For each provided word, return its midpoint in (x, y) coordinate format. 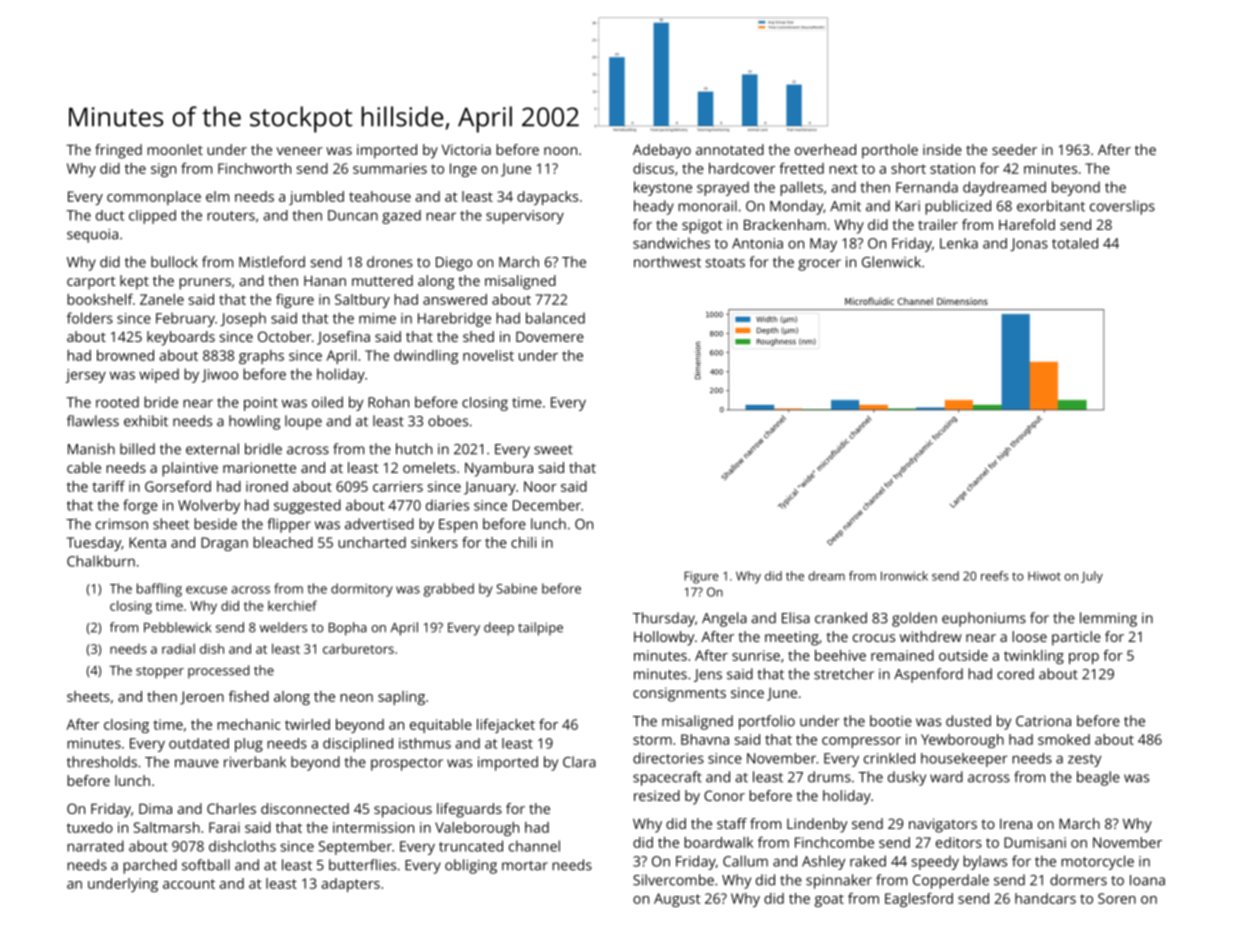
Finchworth (254, 168)
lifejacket (506, 726)
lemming (1108, 619)
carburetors (358, 649)
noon (560, 151)
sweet (553, 450)
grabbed (449, 590)
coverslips (1122, 207)
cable (84, 467)
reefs (995, 576)
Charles (231, 808)
